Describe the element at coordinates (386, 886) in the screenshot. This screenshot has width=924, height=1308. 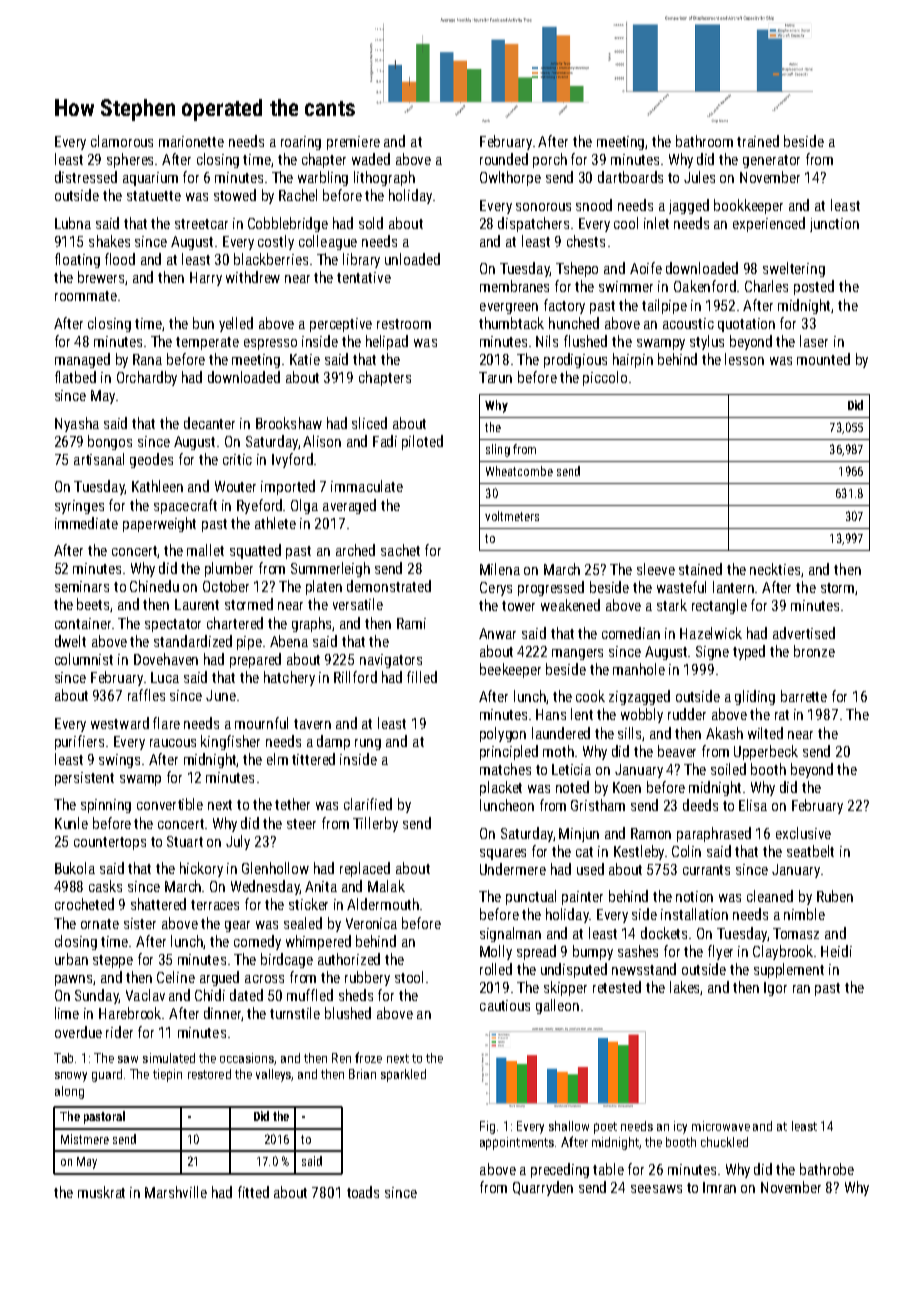
I see `Malak` at that location.
